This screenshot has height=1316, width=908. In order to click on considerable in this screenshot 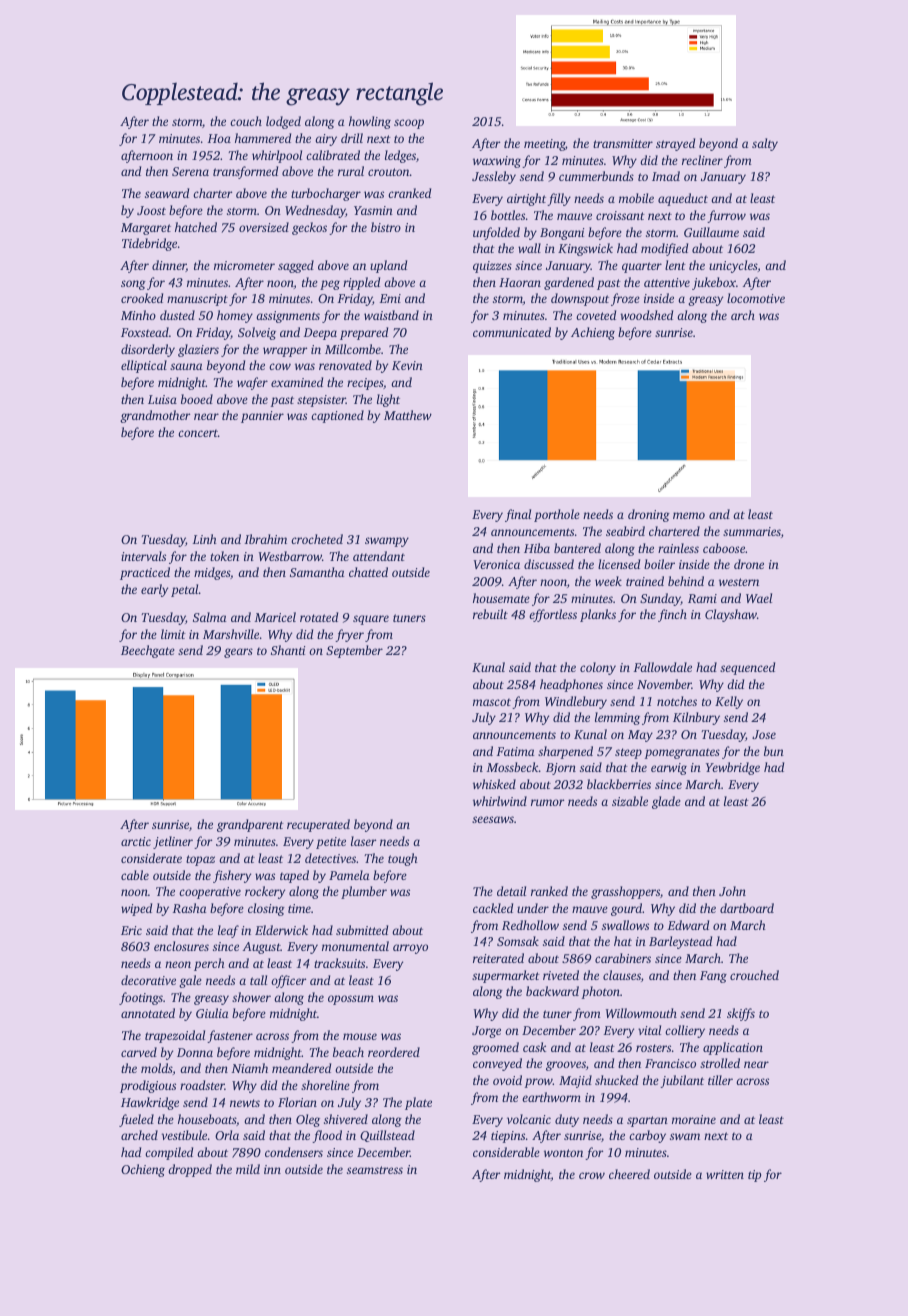, I will do `click(506, 1152)`.
